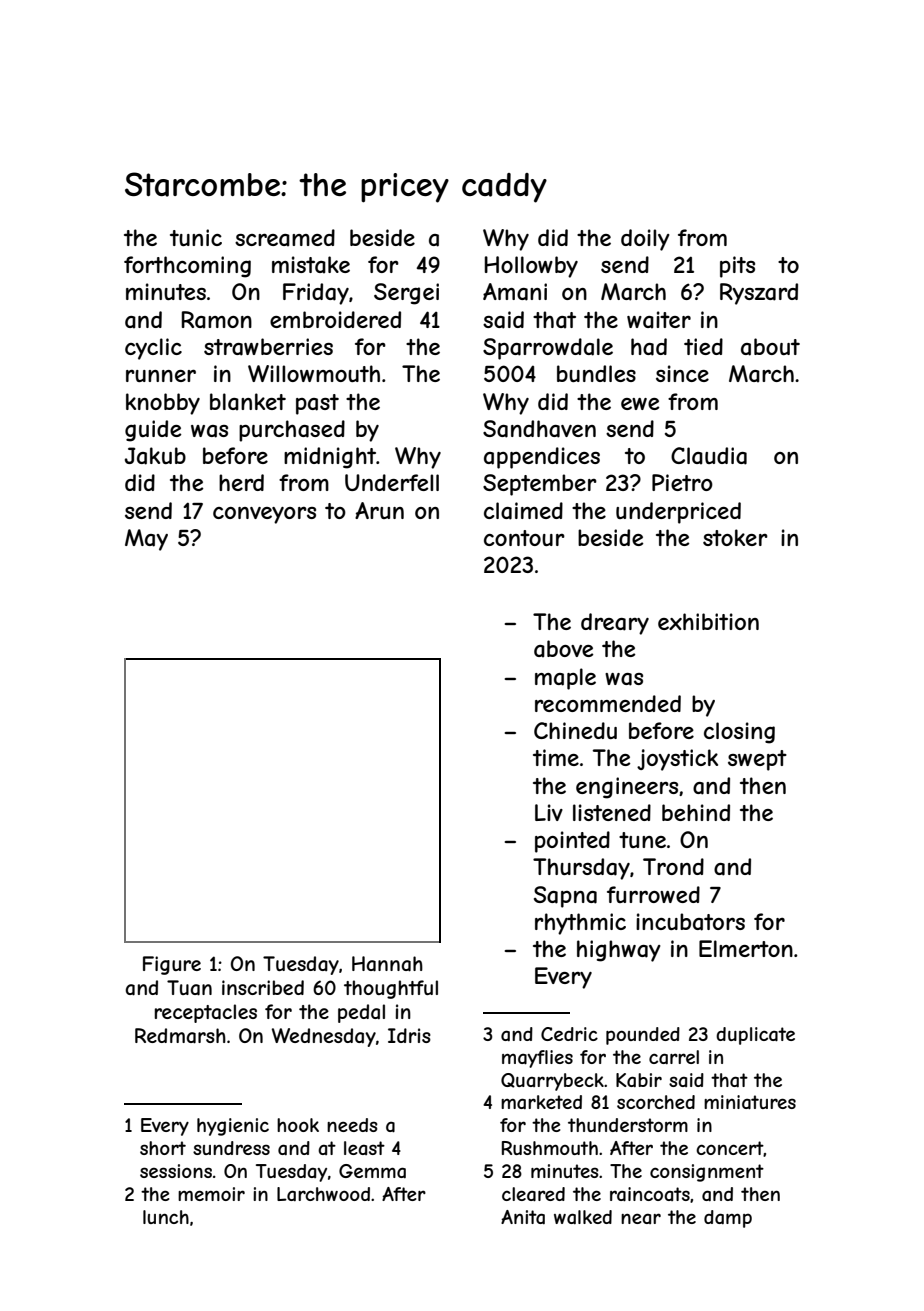 This document has height=1311, width=924. What do you see at coordinates (645, 240) in the document?
I see `doily` at bounding box center [645, 240].
